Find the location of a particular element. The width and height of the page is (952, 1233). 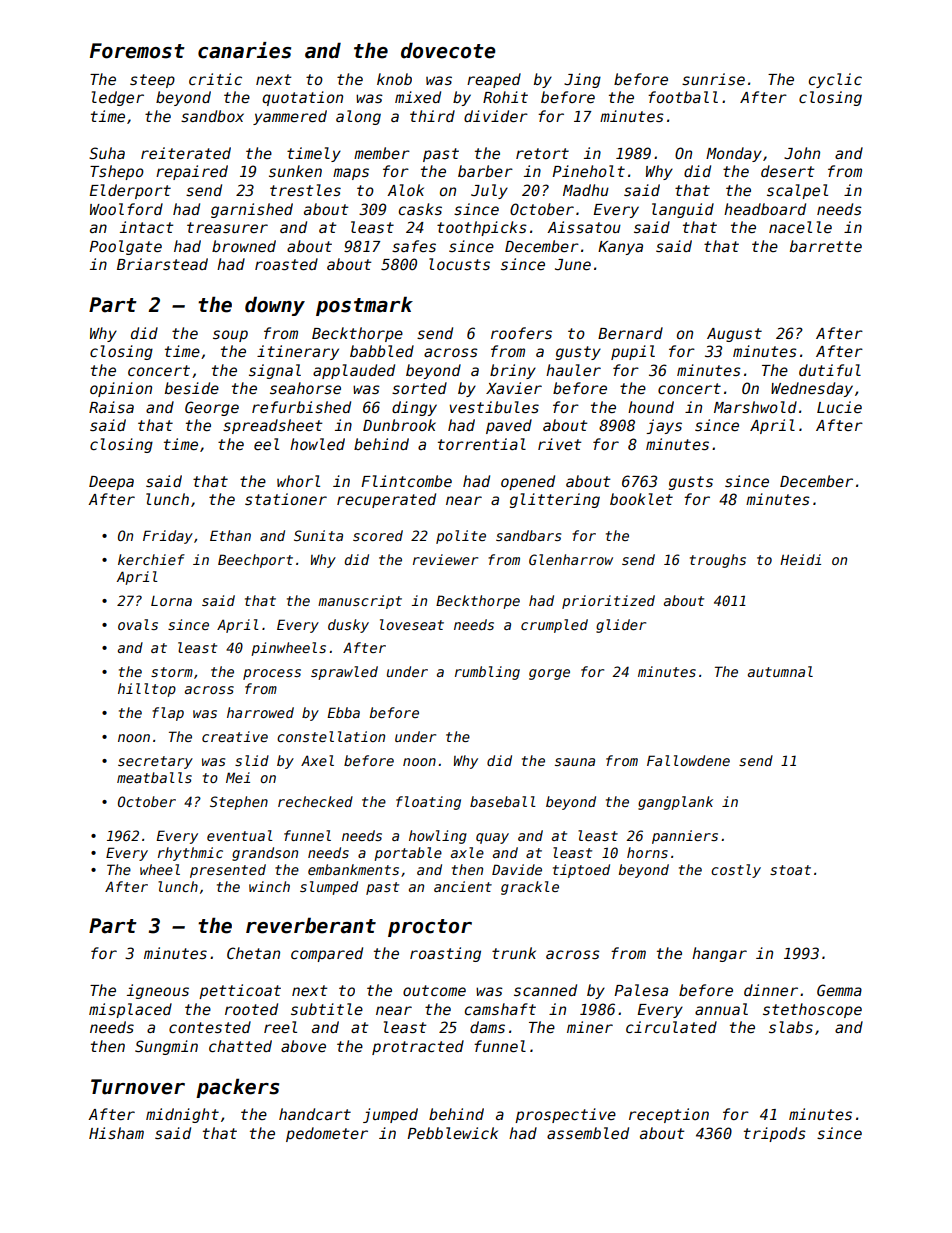

Foremost is located at coordinates (137, 51).
